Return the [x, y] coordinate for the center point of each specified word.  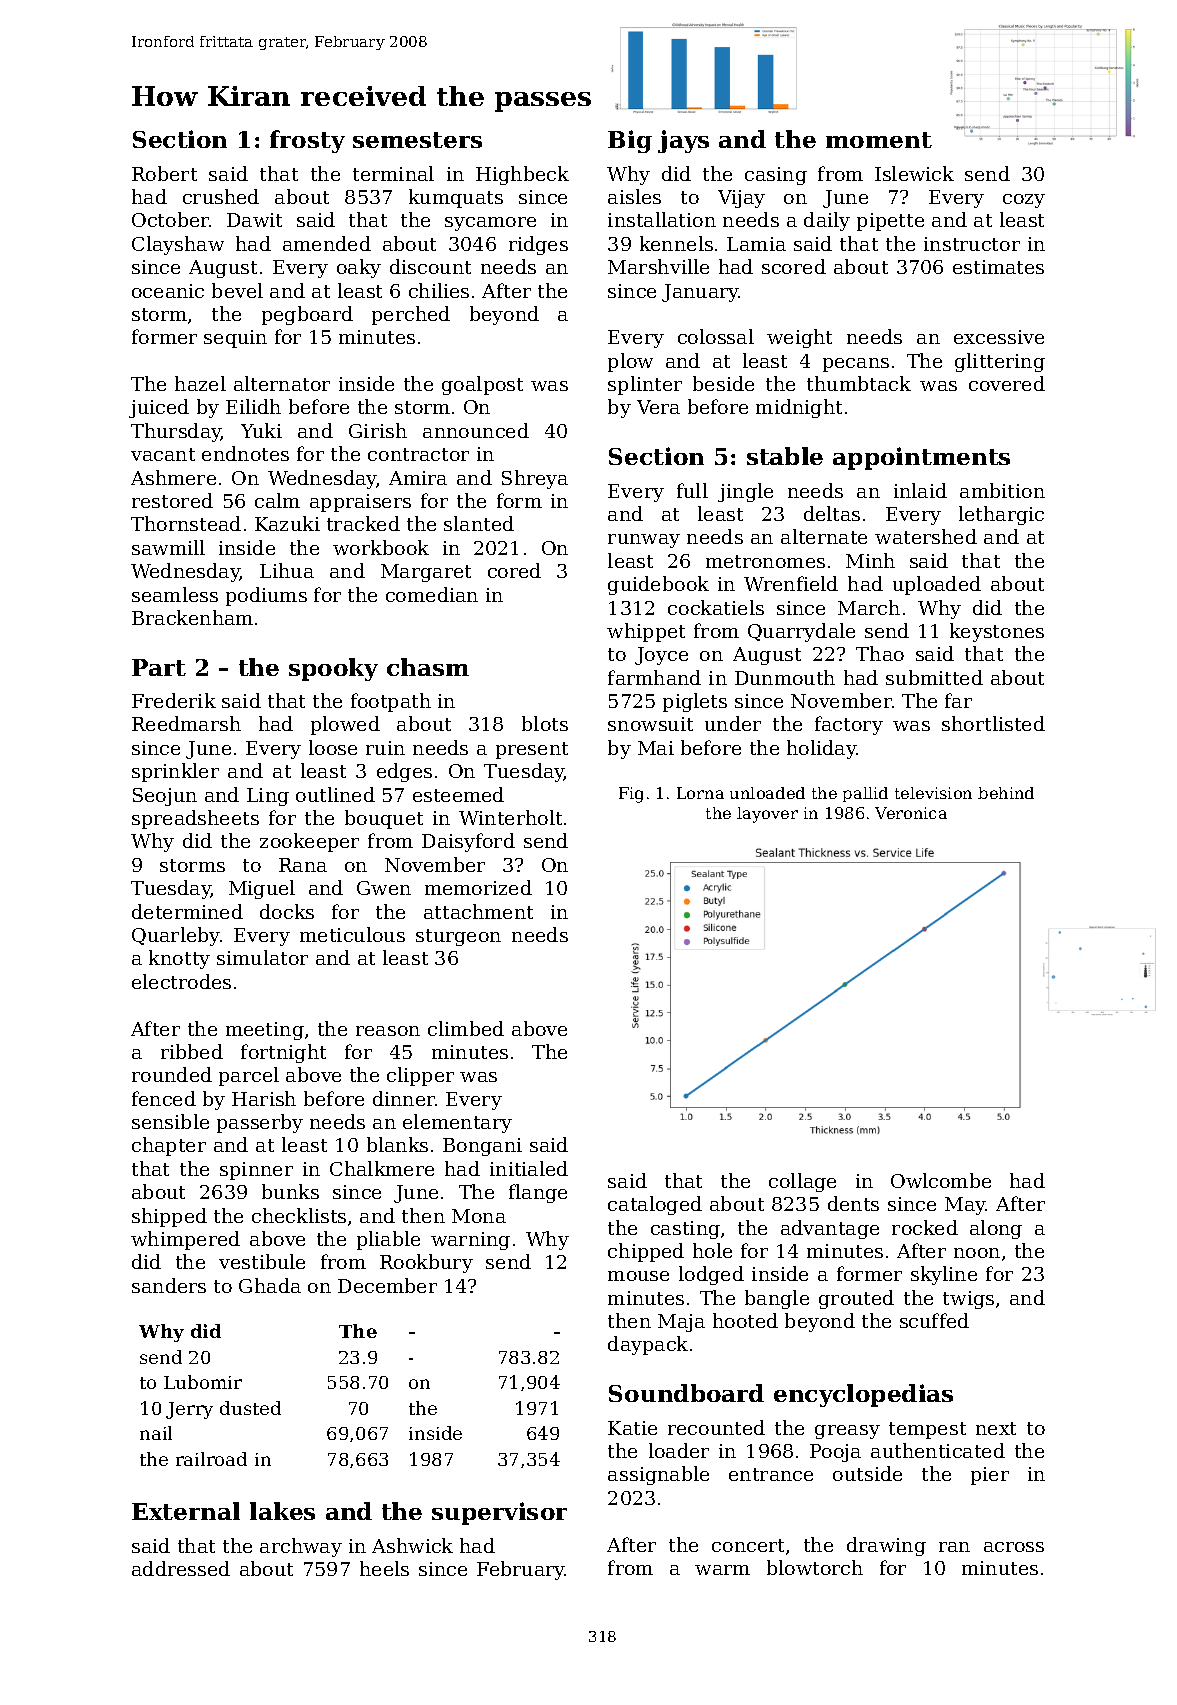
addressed [181, 1568]
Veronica [911, 813]
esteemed [458, 794]
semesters [417, 140]
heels [384, 1568]
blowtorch [815, 1567]
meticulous [352, 934]
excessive [999, 337]
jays [683, 141]
